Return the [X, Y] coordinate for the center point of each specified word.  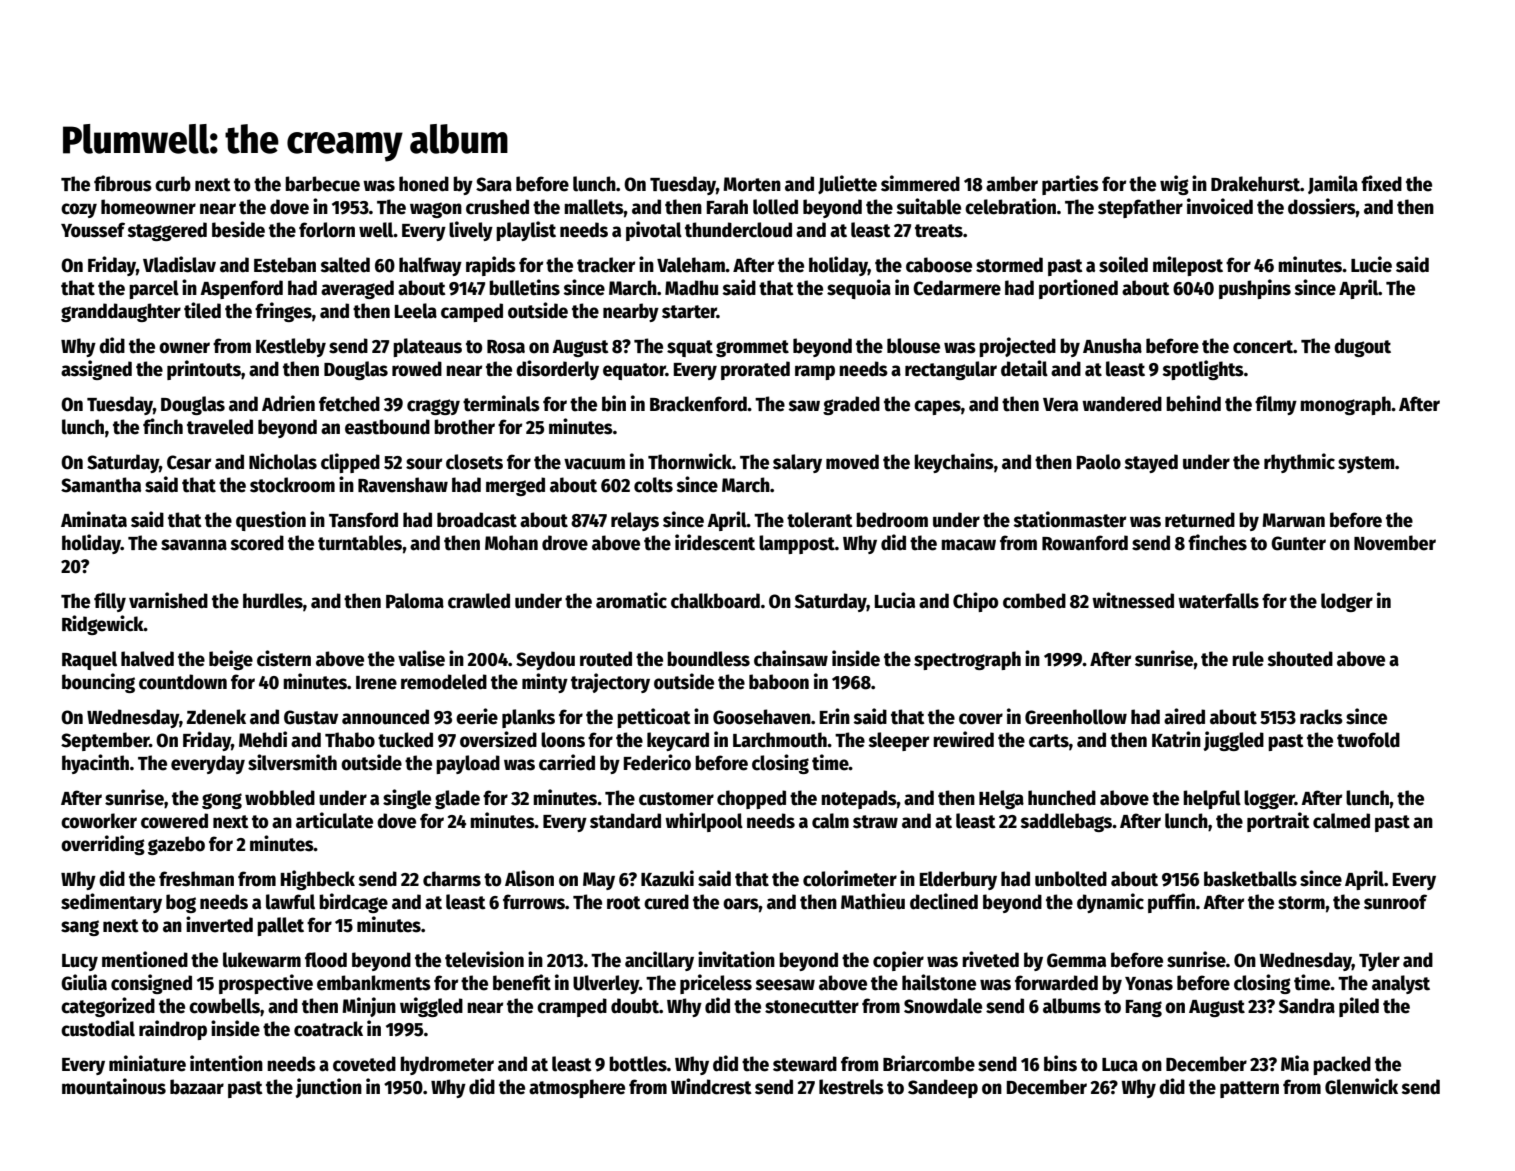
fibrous [123, 183]
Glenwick [1361, 1086]
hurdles [273, 601]
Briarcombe [929, 1063]
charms [452, 879]
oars [741, 904]
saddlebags [1066, 822]
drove [565, 543]
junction [329, 1088]
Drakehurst [1255, 184]
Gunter [1298, 543]
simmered [920, 183]
